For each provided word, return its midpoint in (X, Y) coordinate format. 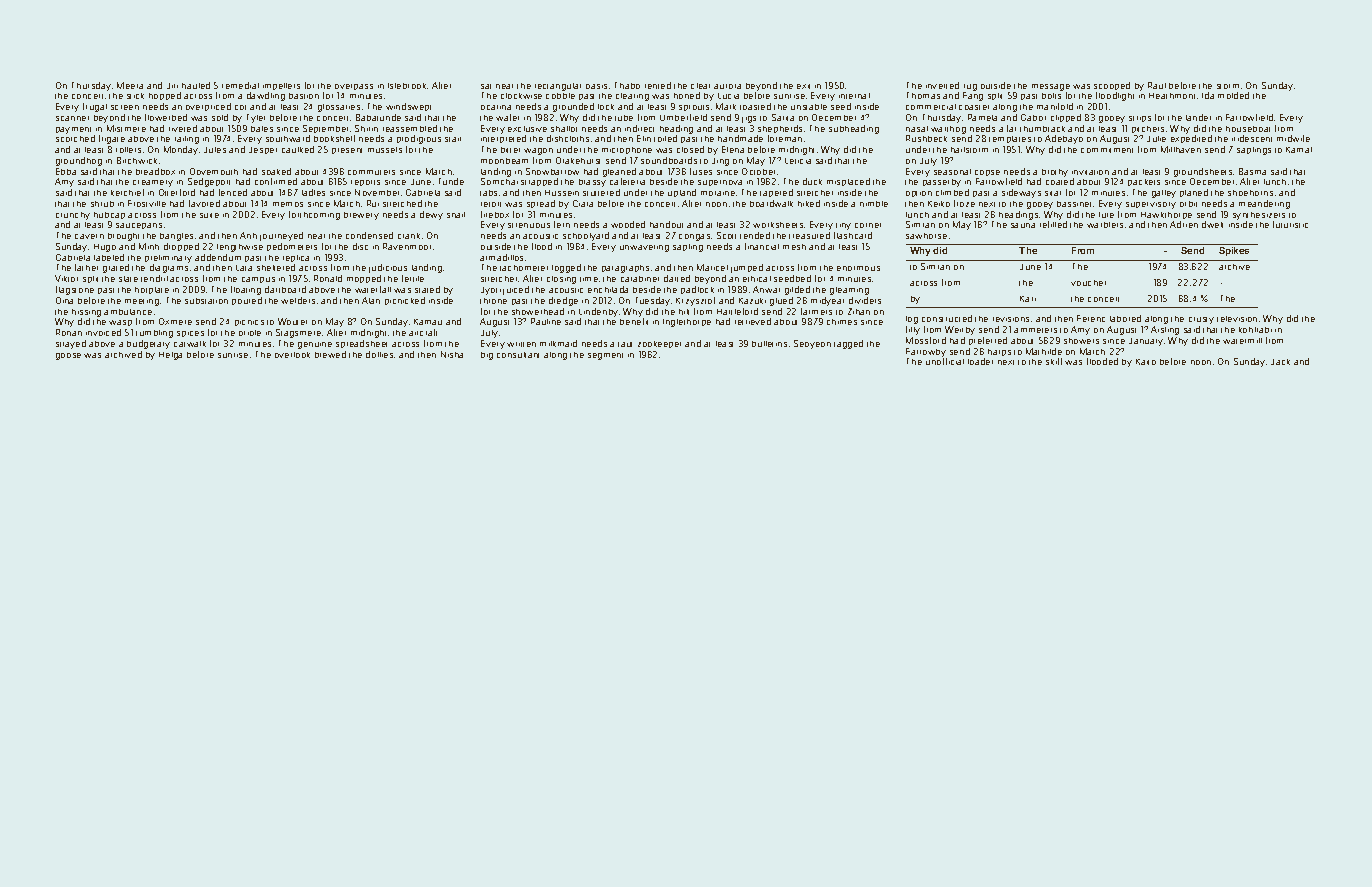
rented (658, 85)
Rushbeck (926, 138)
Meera (130, 85)
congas (694, 237)
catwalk (190, 344)
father (86, 267)
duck (812, 181)
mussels (385, 150)
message (1051, 87)
